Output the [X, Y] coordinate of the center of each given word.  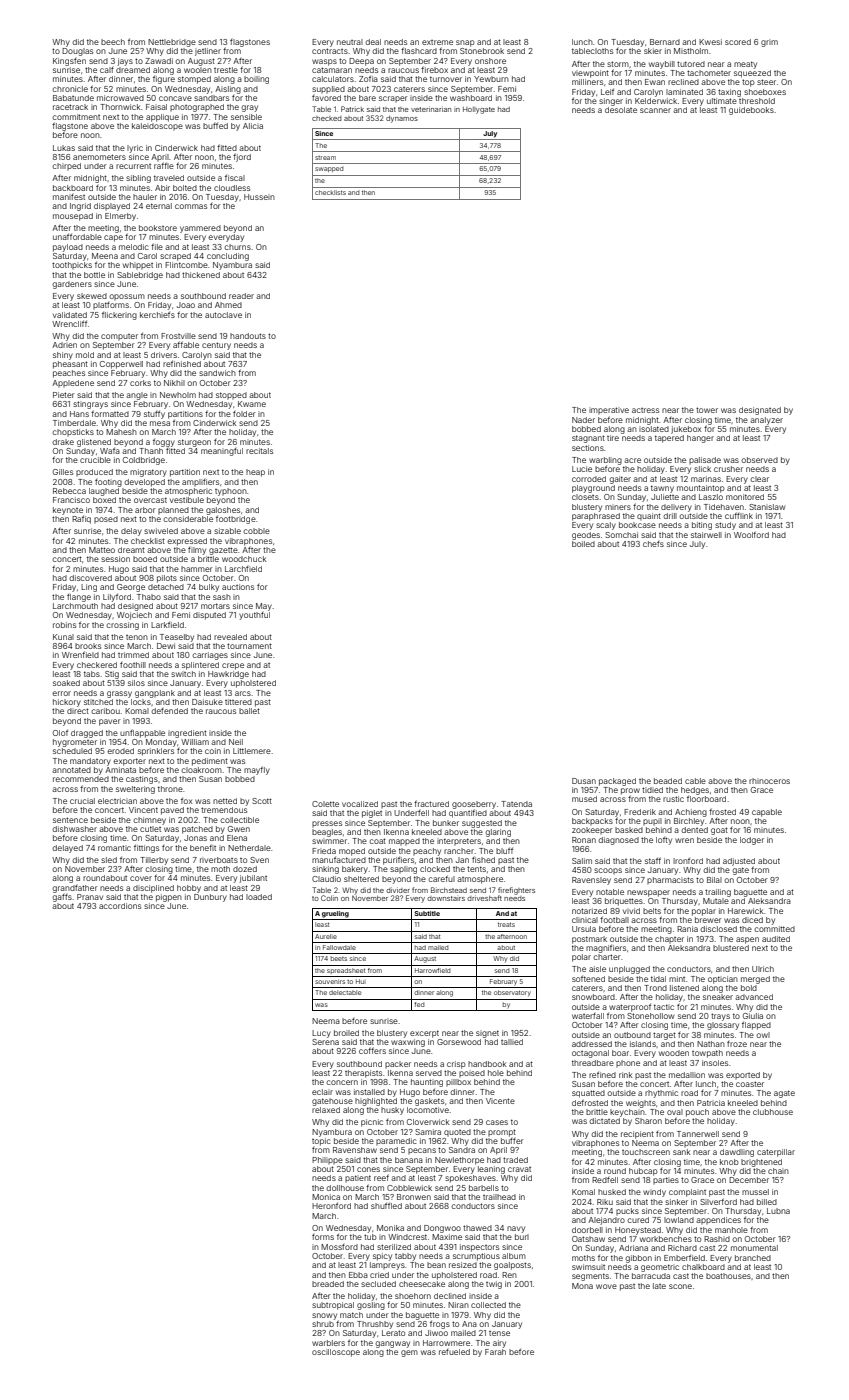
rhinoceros [769, 781]
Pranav [90, 897]
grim [769, 43]
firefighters [516, 891]
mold [85, 355]
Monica [326, 1197]
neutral [350, 42]
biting [702, 526]
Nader [583, 420]
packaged [617, 782]
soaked [66, 683]
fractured [431, 803]
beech [113, 42]
